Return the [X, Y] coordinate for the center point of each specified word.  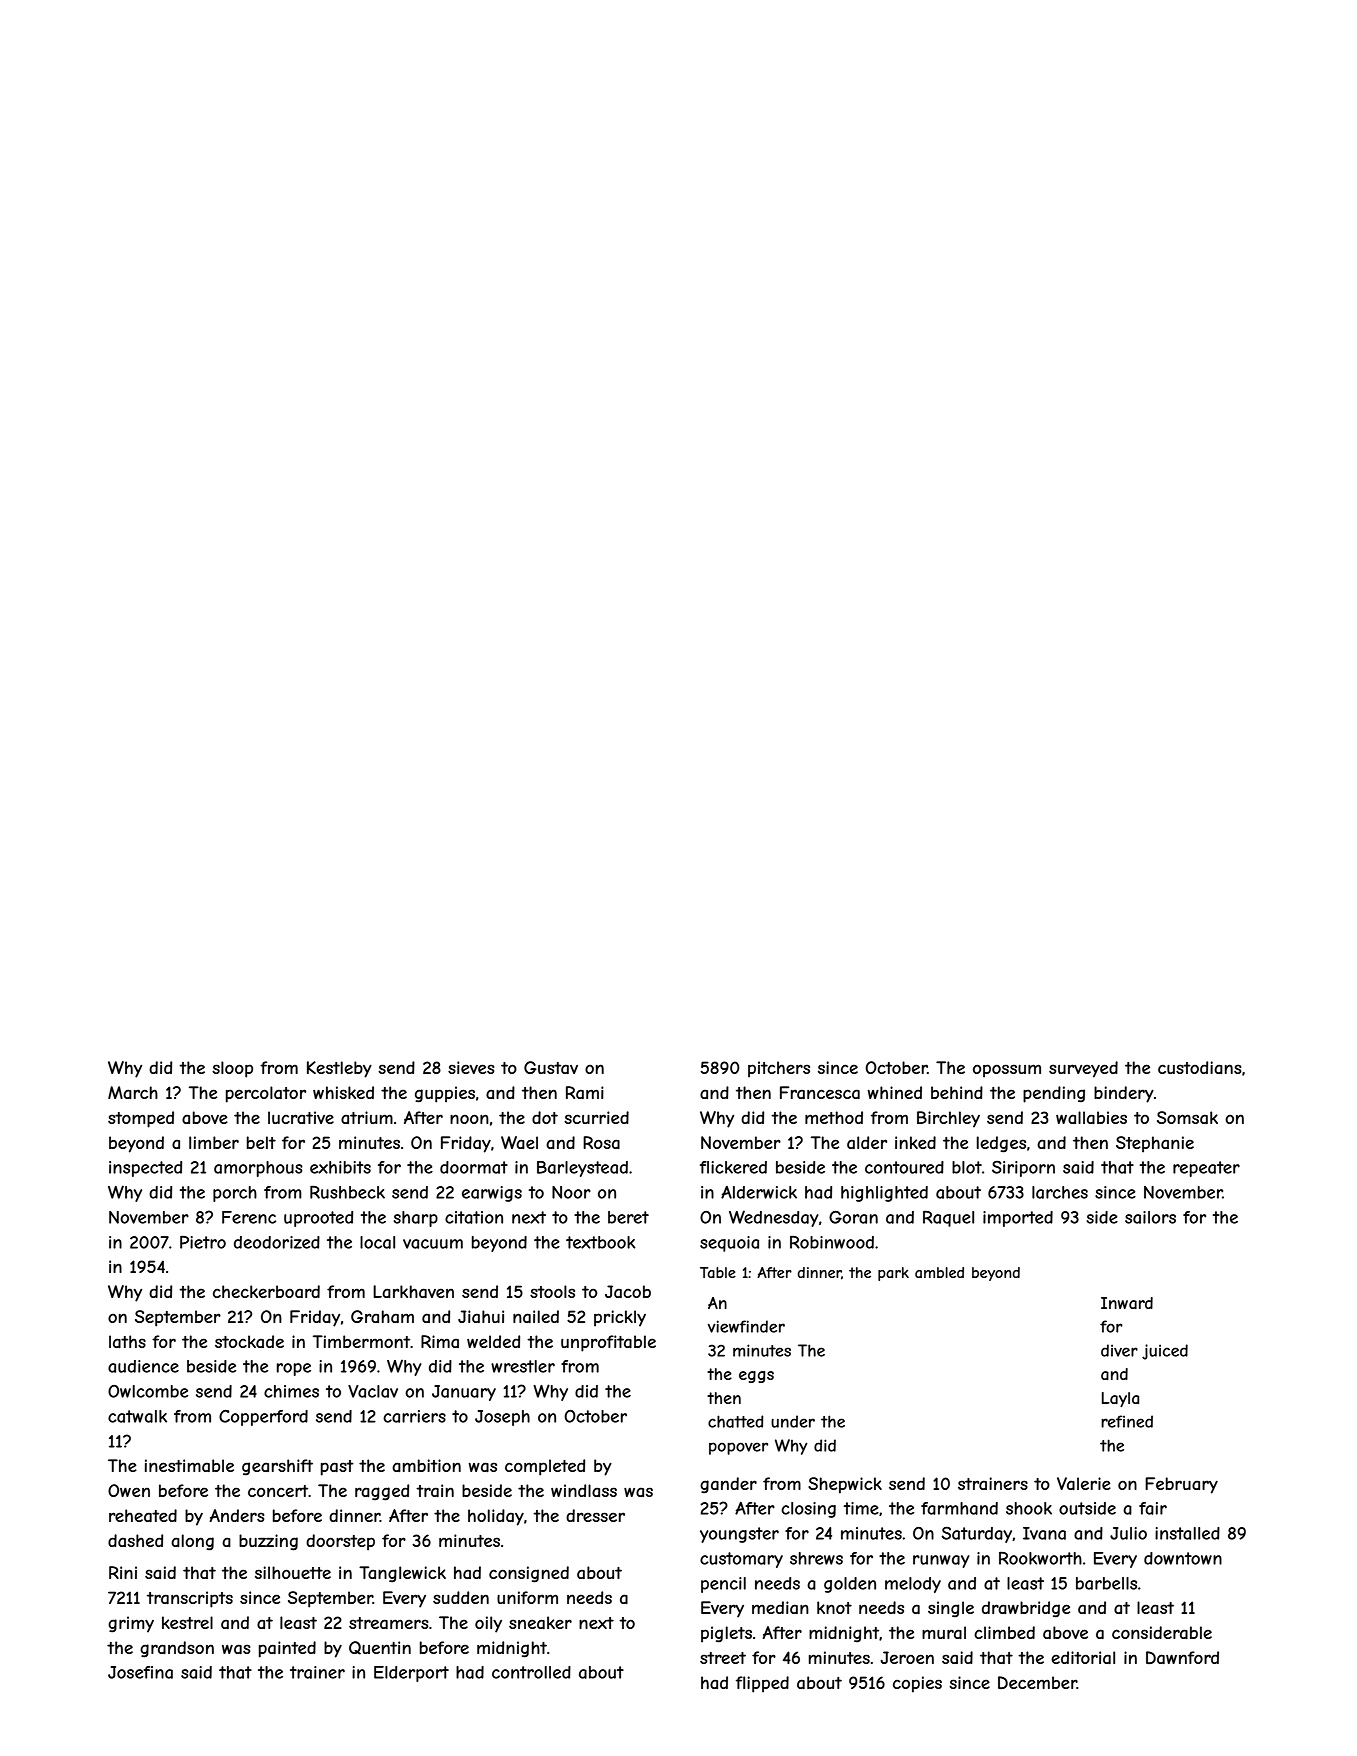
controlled [531, 1672]
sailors [1150, 1217]
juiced [1165, 1352]
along [192, 1542]
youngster [739, 1535]
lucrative [301, 1117]
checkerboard [266, 1291]
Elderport [411, 1674]
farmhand [959, 1508]
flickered [733, 1167]
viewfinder [746, 1326]
